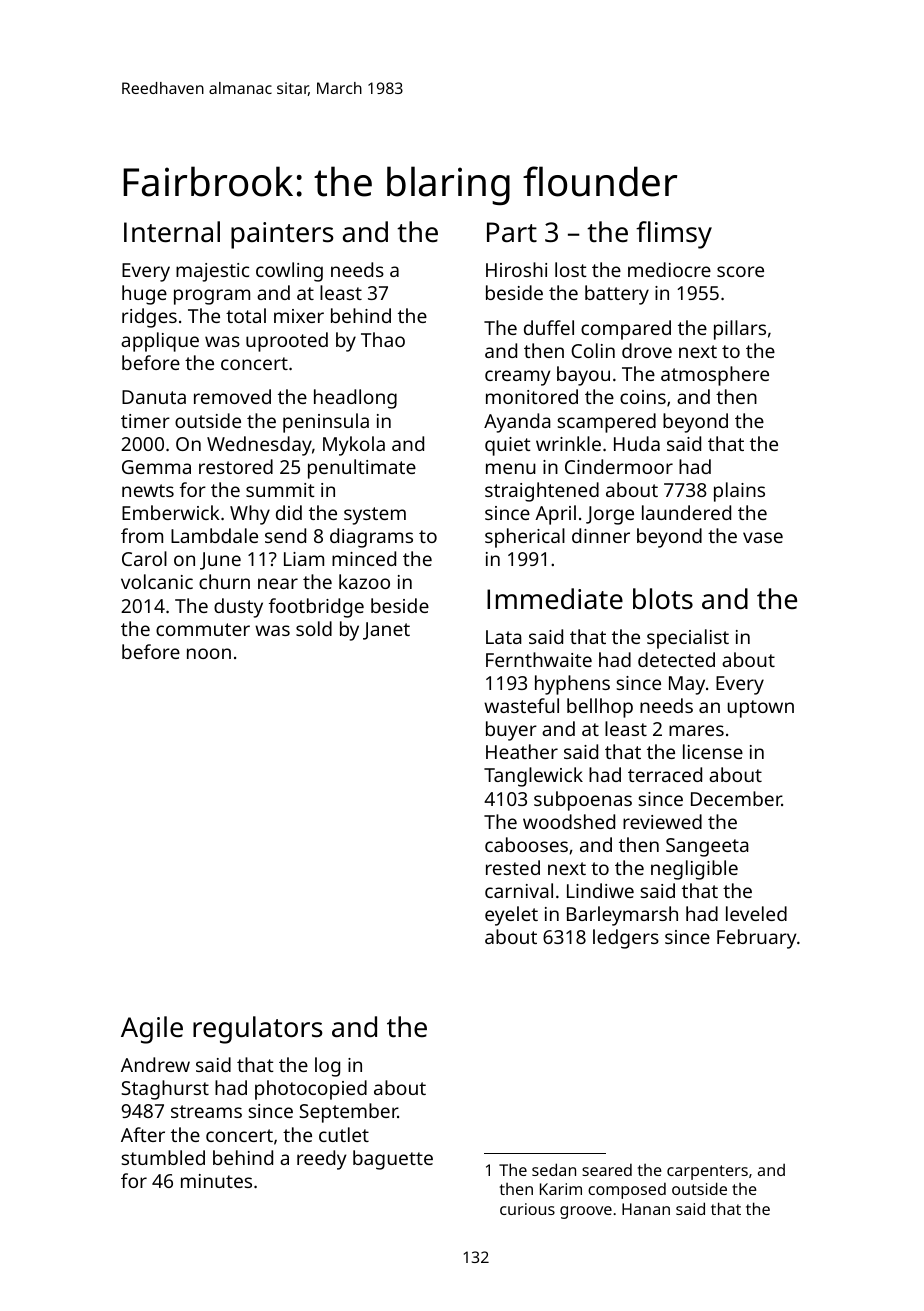 This image has width=924, height=1311. What do you see at coordinates (355, 399) in the image?
I see `headlong` at bounding box center [355, 399].
